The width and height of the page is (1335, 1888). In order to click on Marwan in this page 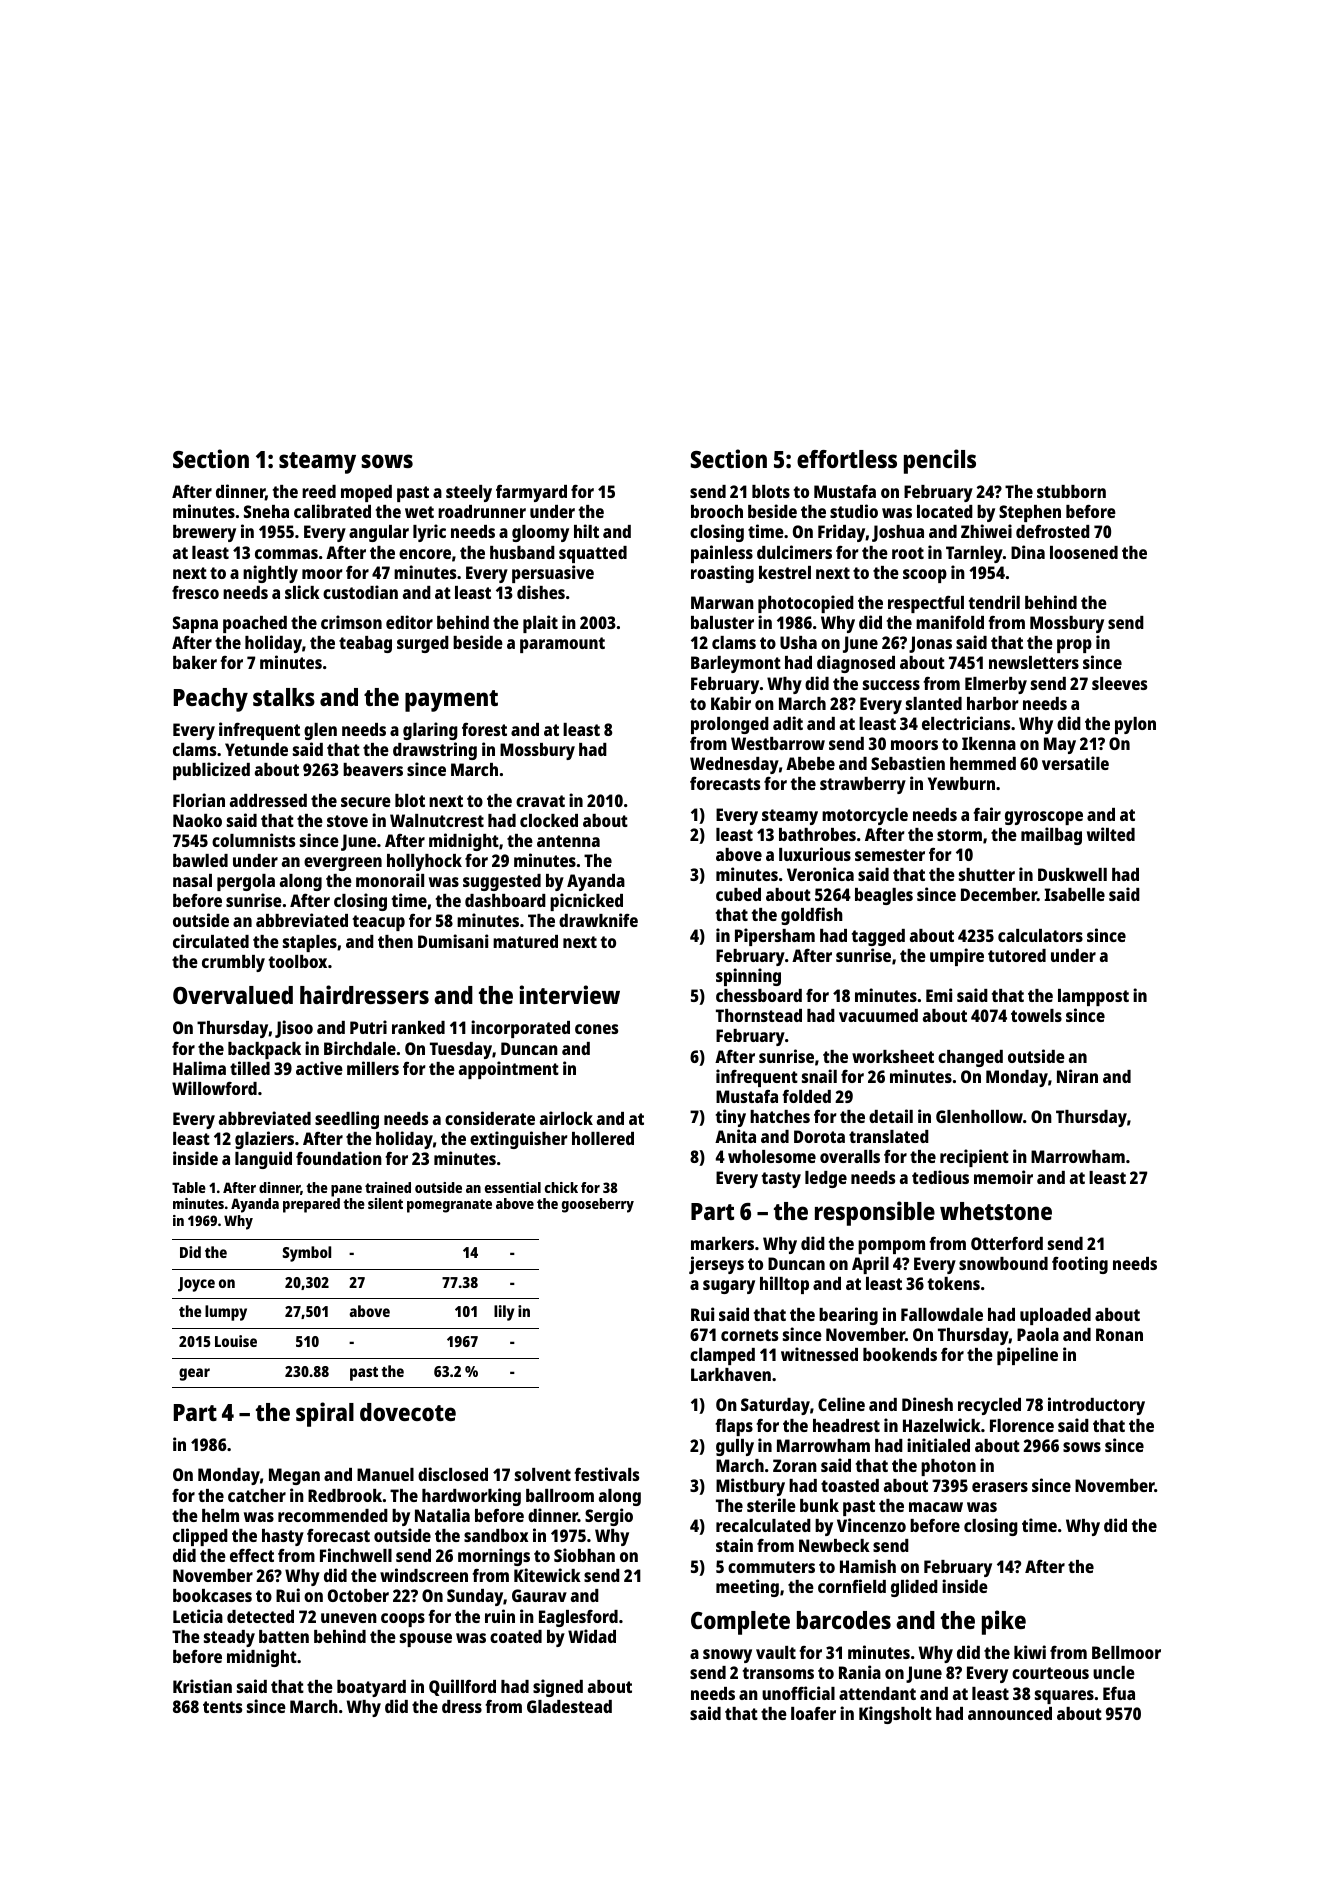, I will do `click(722, 602)`.
